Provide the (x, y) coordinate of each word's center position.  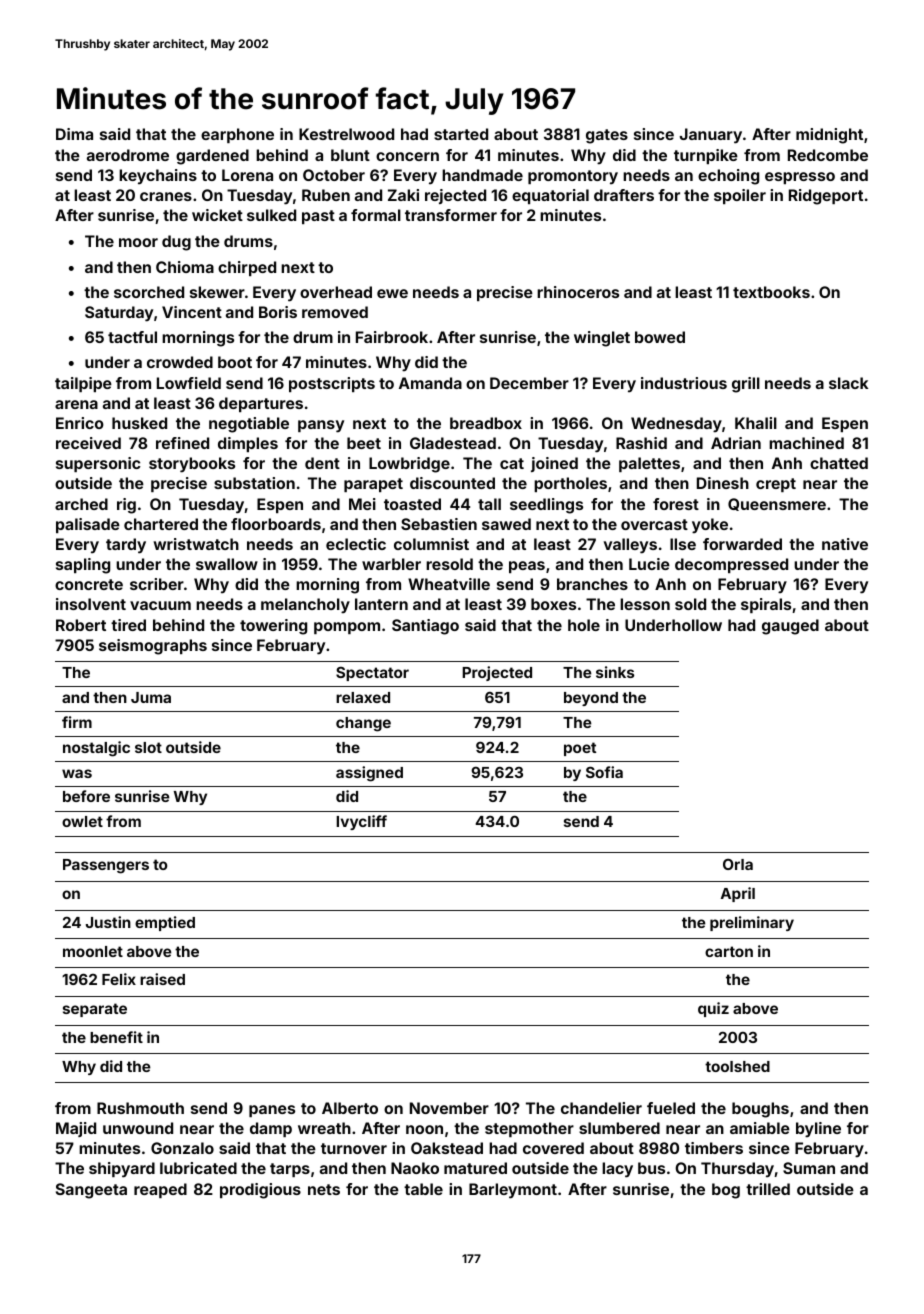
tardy (126, 546)
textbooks (771, 292)
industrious (684, 383)
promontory (573, 177)
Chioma (185, 267)
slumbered (619, 1128)
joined (554, 464)
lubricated (198, 1168)
